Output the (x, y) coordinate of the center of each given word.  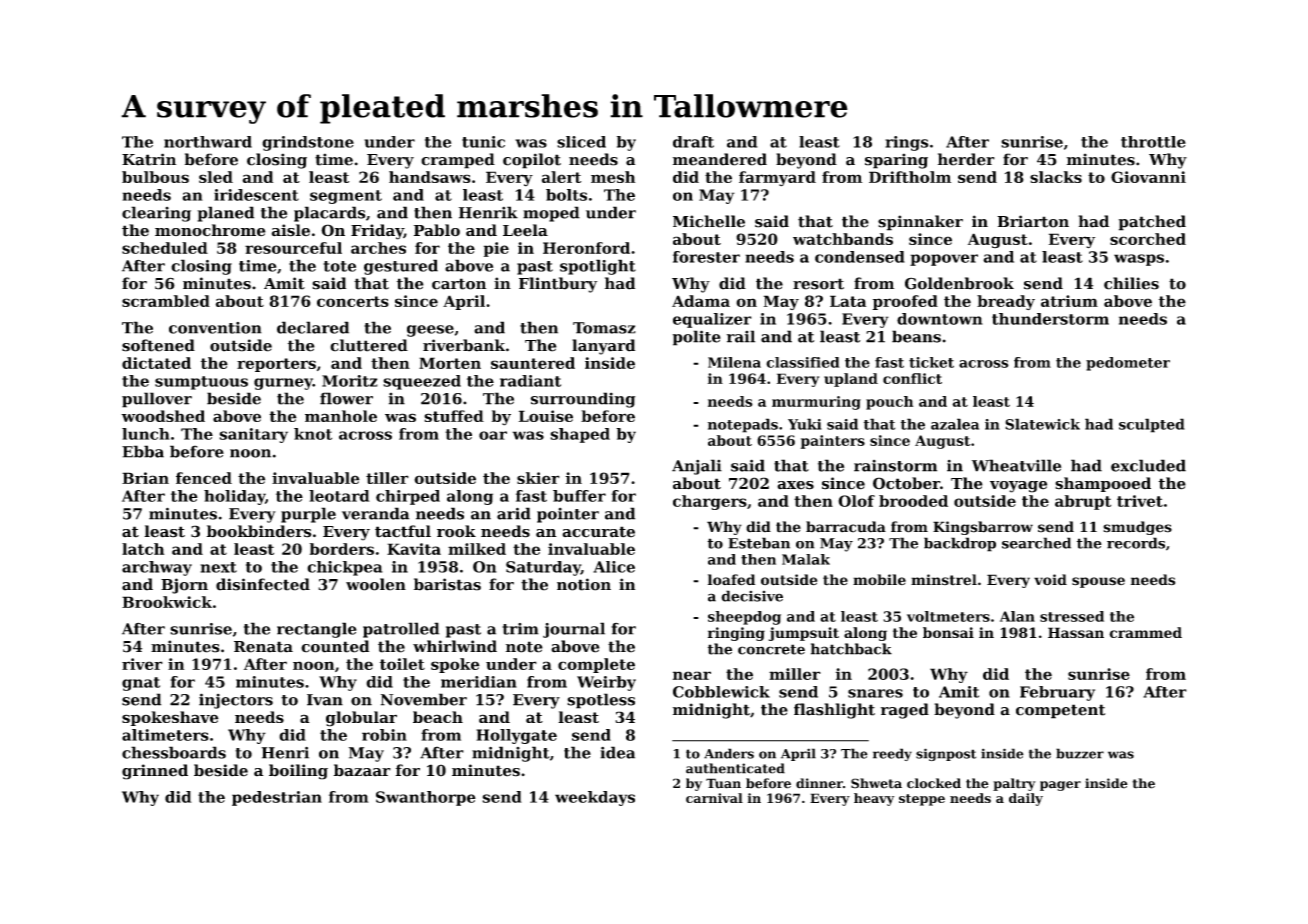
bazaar (362, 770)
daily (1026, 799)
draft (693, 142)
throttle (1153, 142)
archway (157, 568)
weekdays (595, 798)
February (1057, 693)
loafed (731, 580)
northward (208, 142)
